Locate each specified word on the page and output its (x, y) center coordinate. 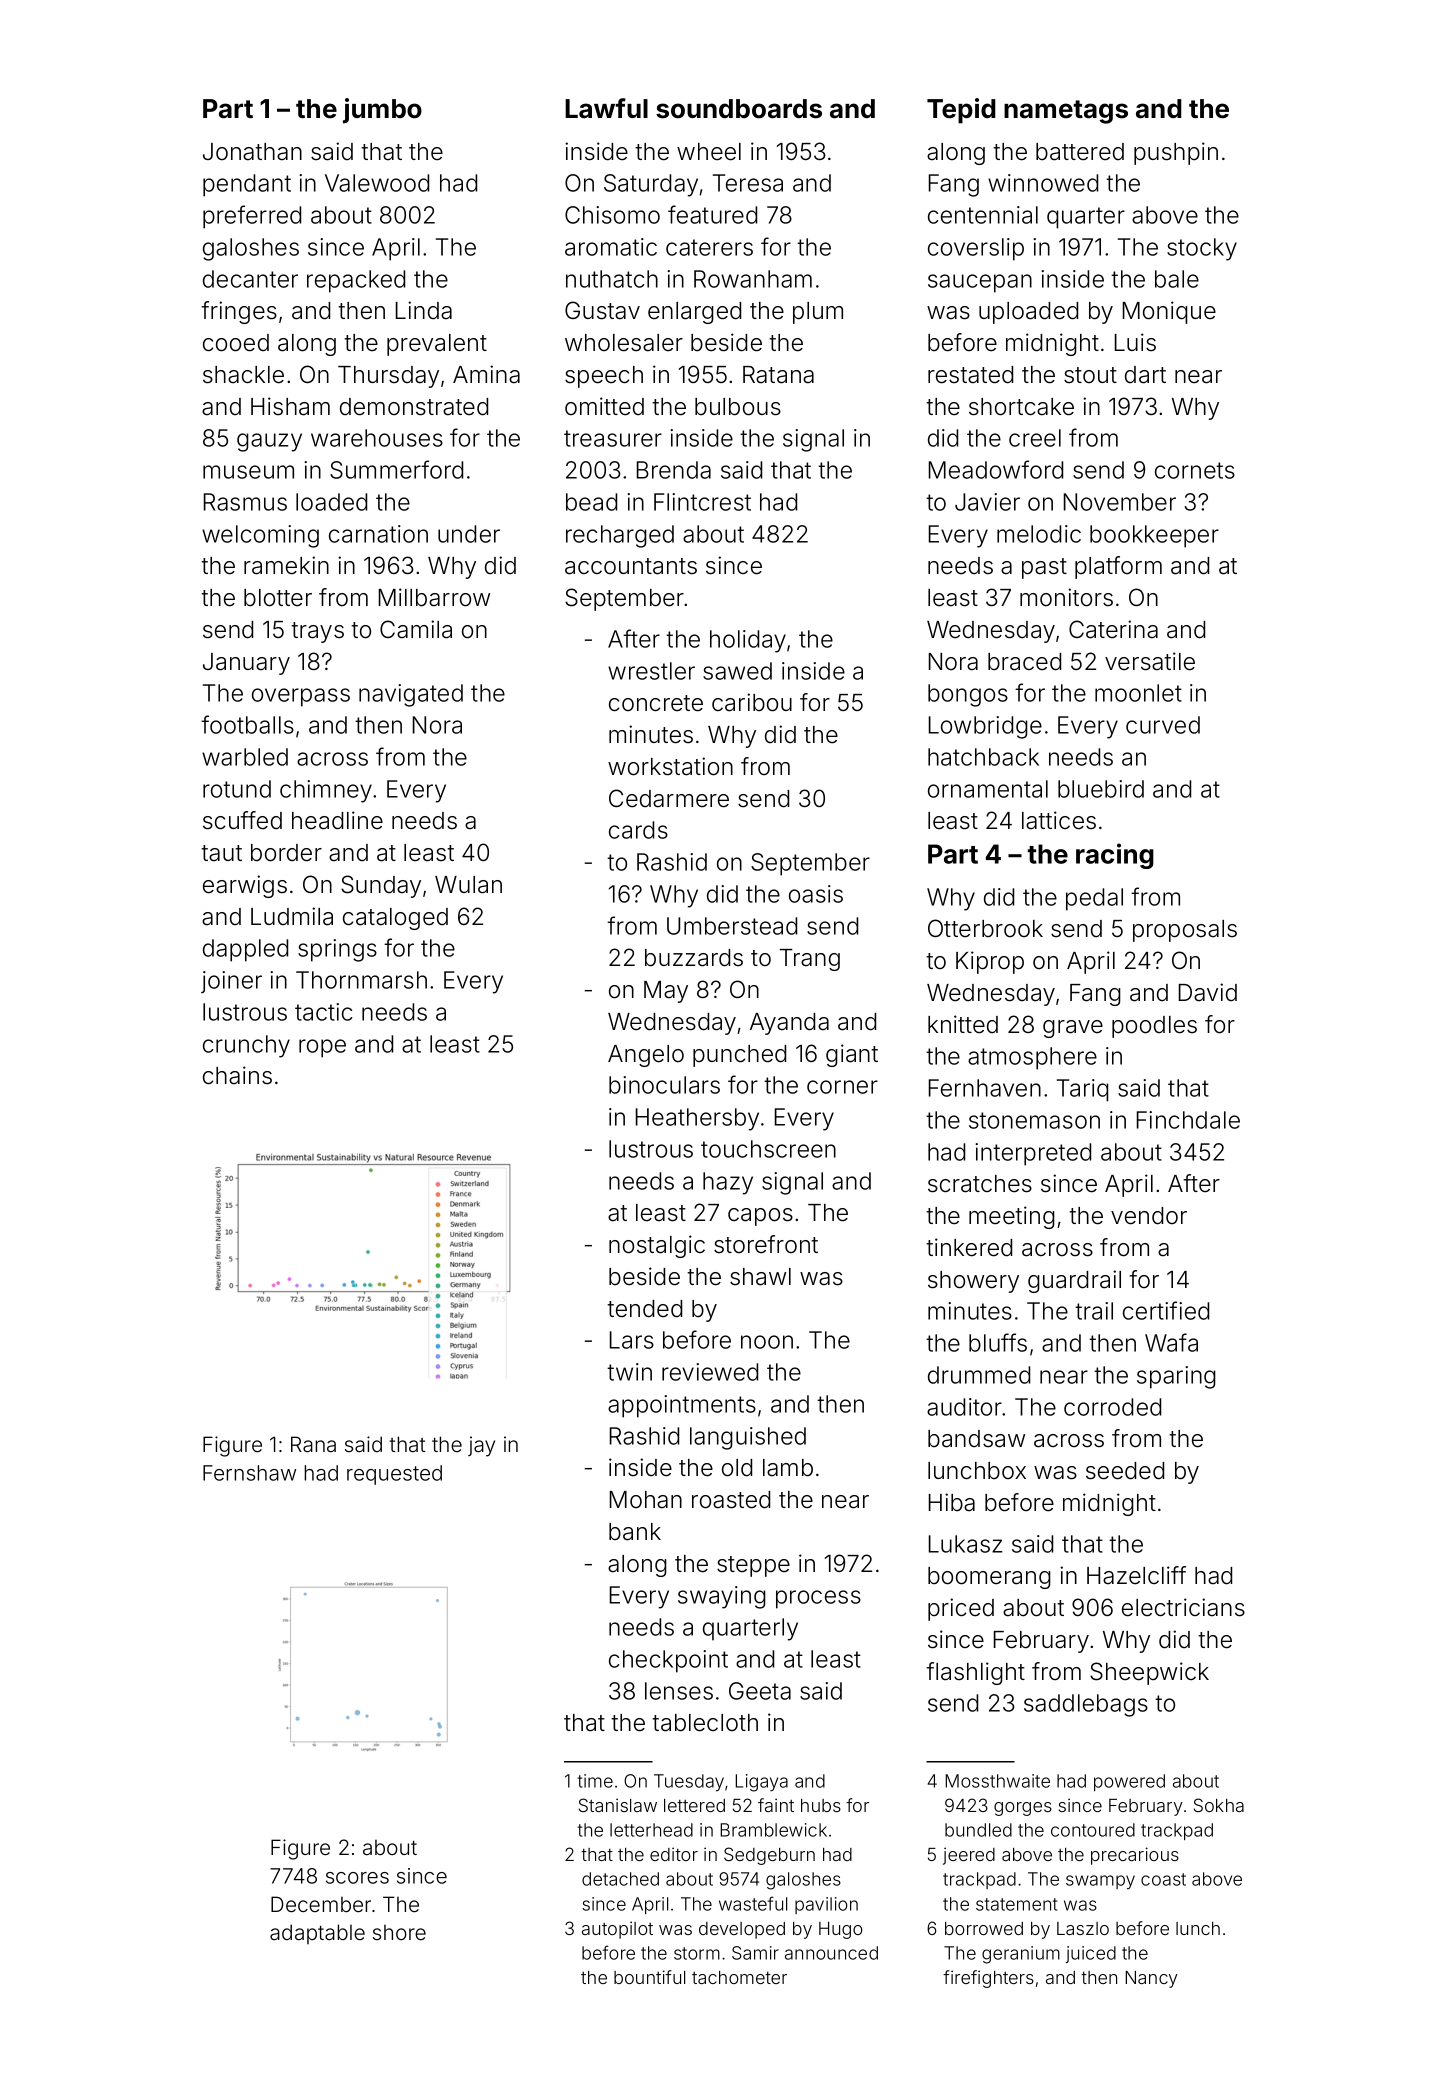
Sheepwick (1149, 1673)
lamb (788, 1468)
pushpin (1176, 153)
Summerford (396, 469)
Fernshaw (249, 1473)
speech (604, 377)
